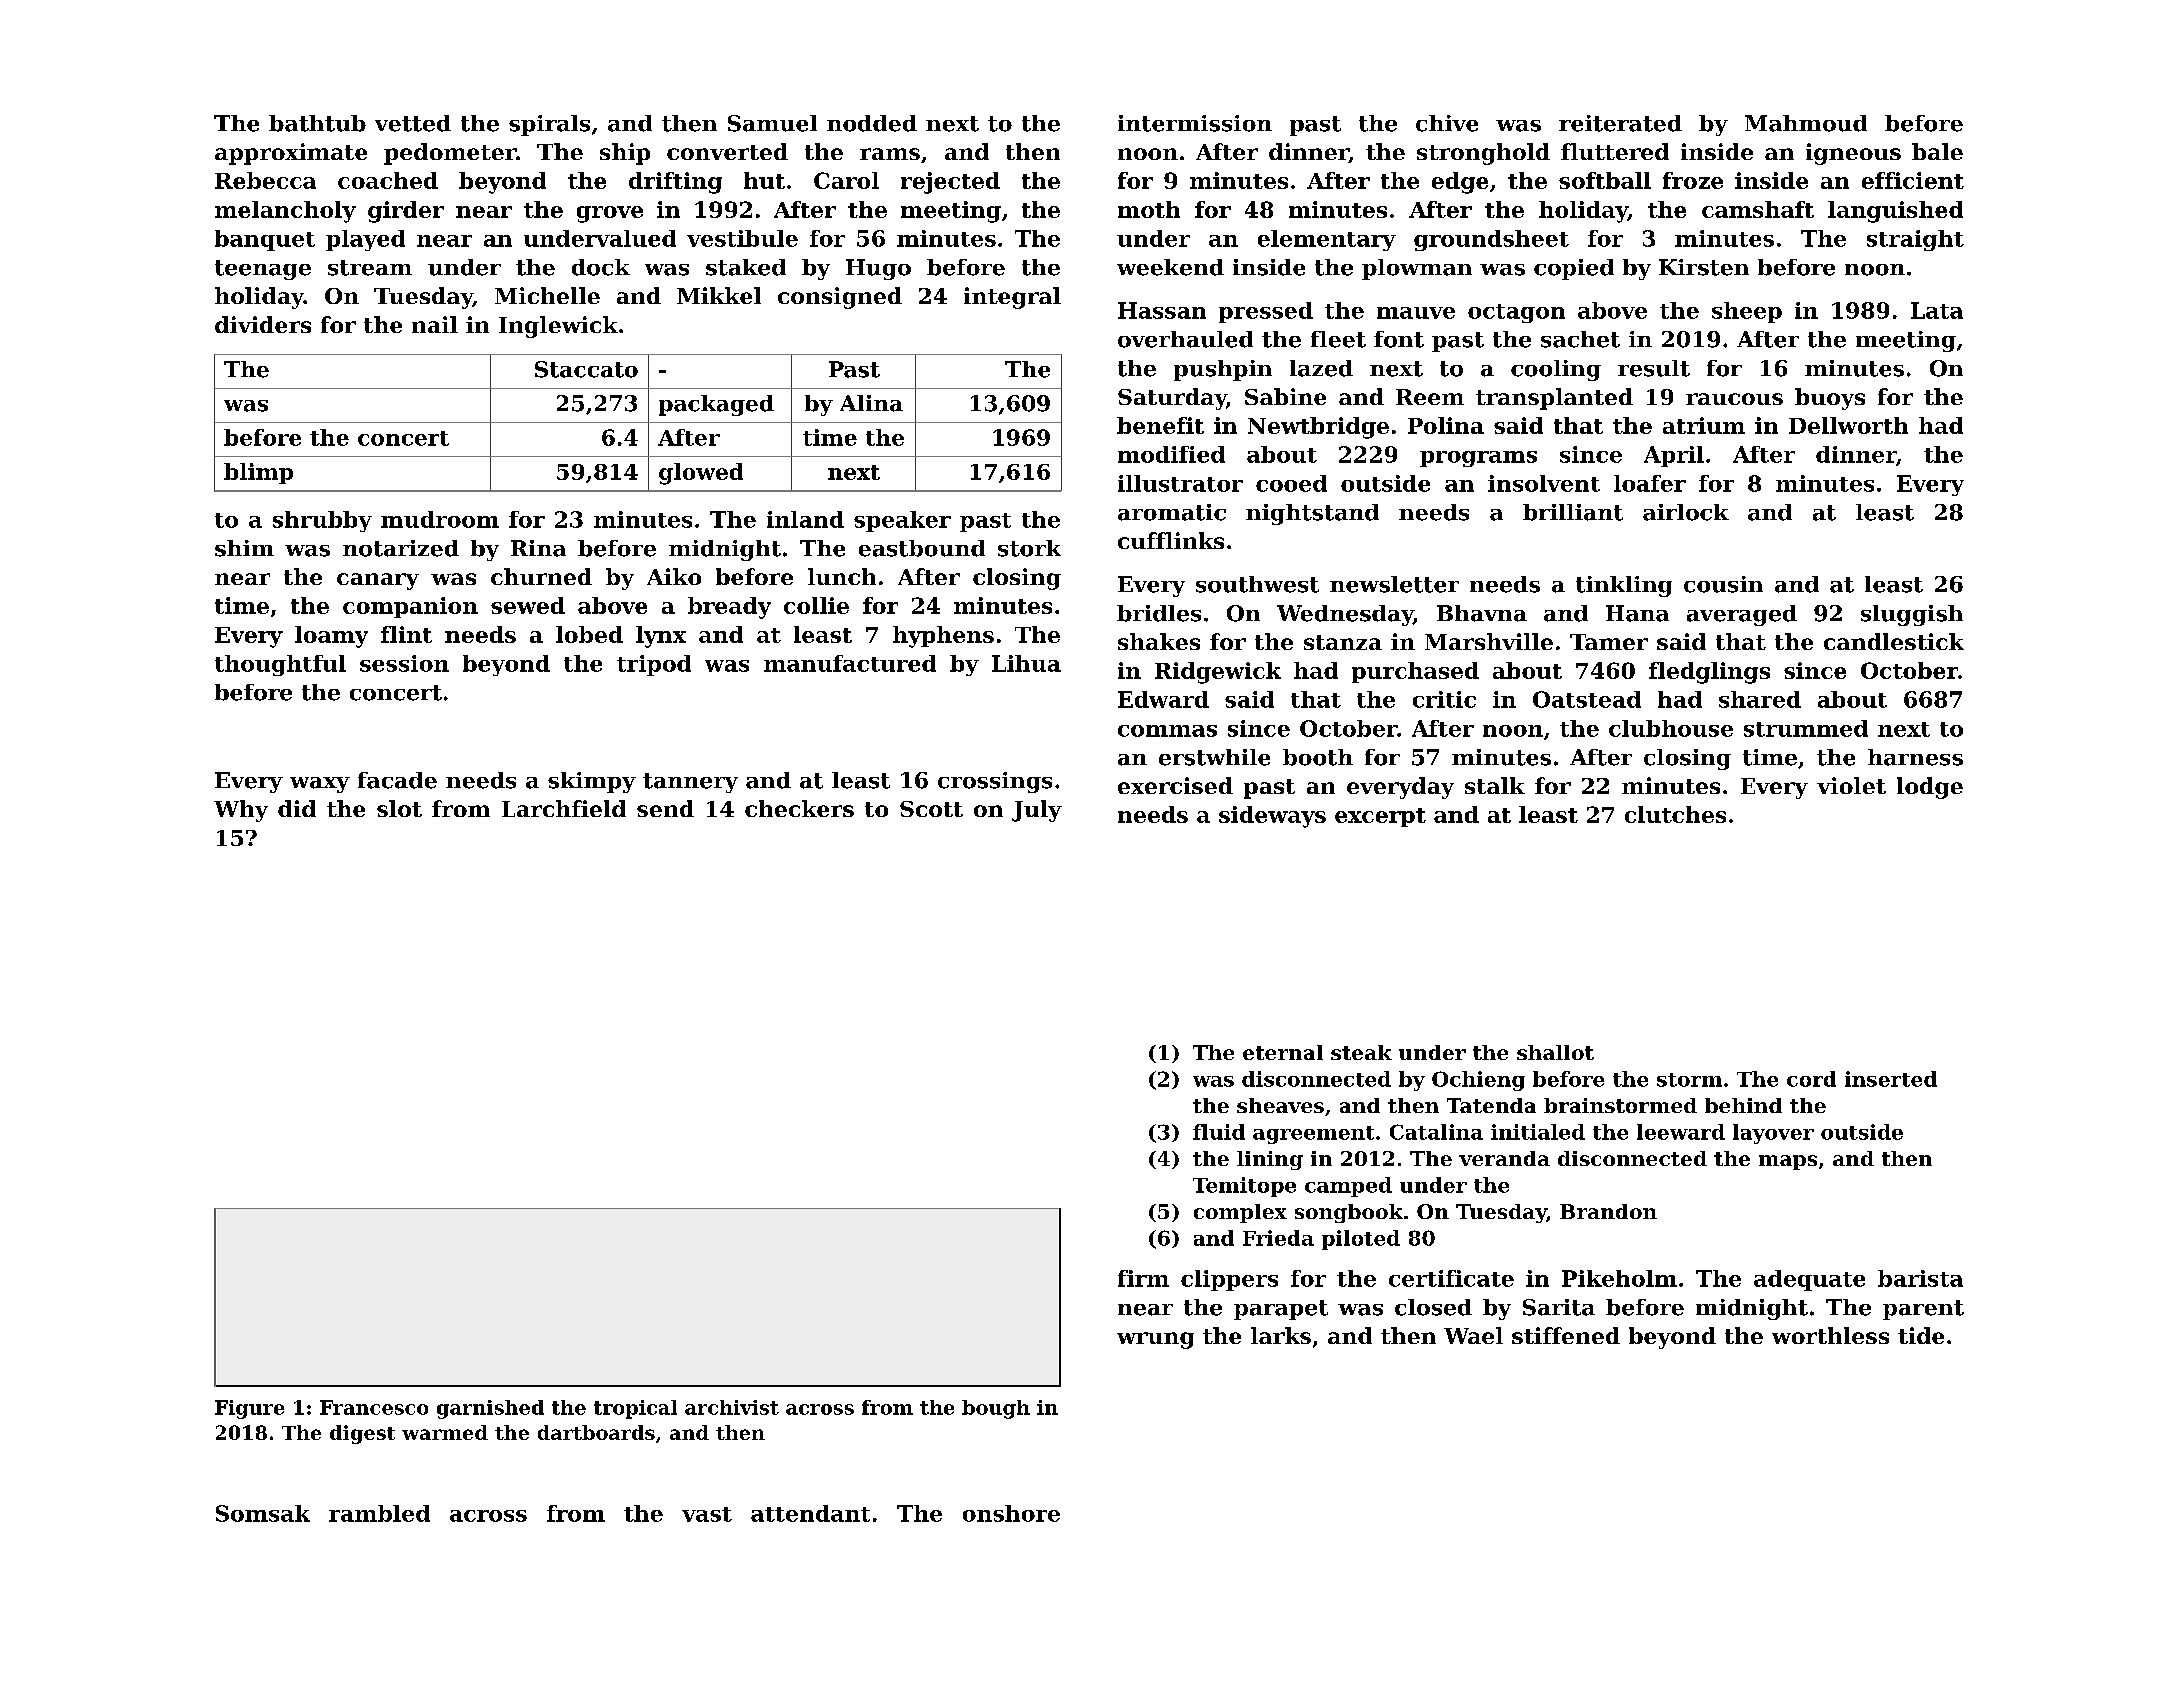 The width and height of the screenshot is (2178, 1683). Describe the element at coordinates (1747, 312) in the screenshot. I see `sheep` at that location.
